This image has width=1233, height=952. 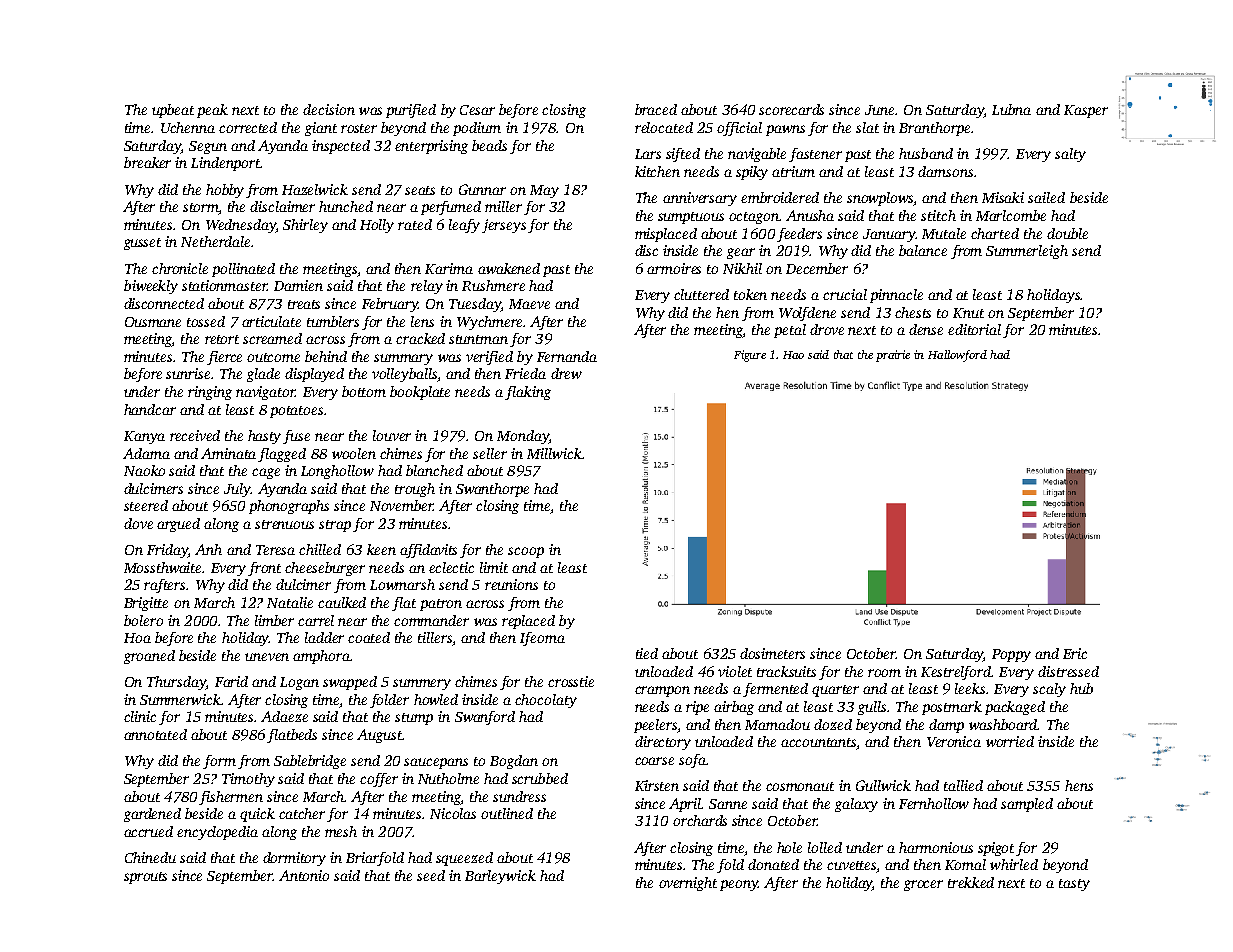 I want to click on balance, so click(x=923, y=250).
